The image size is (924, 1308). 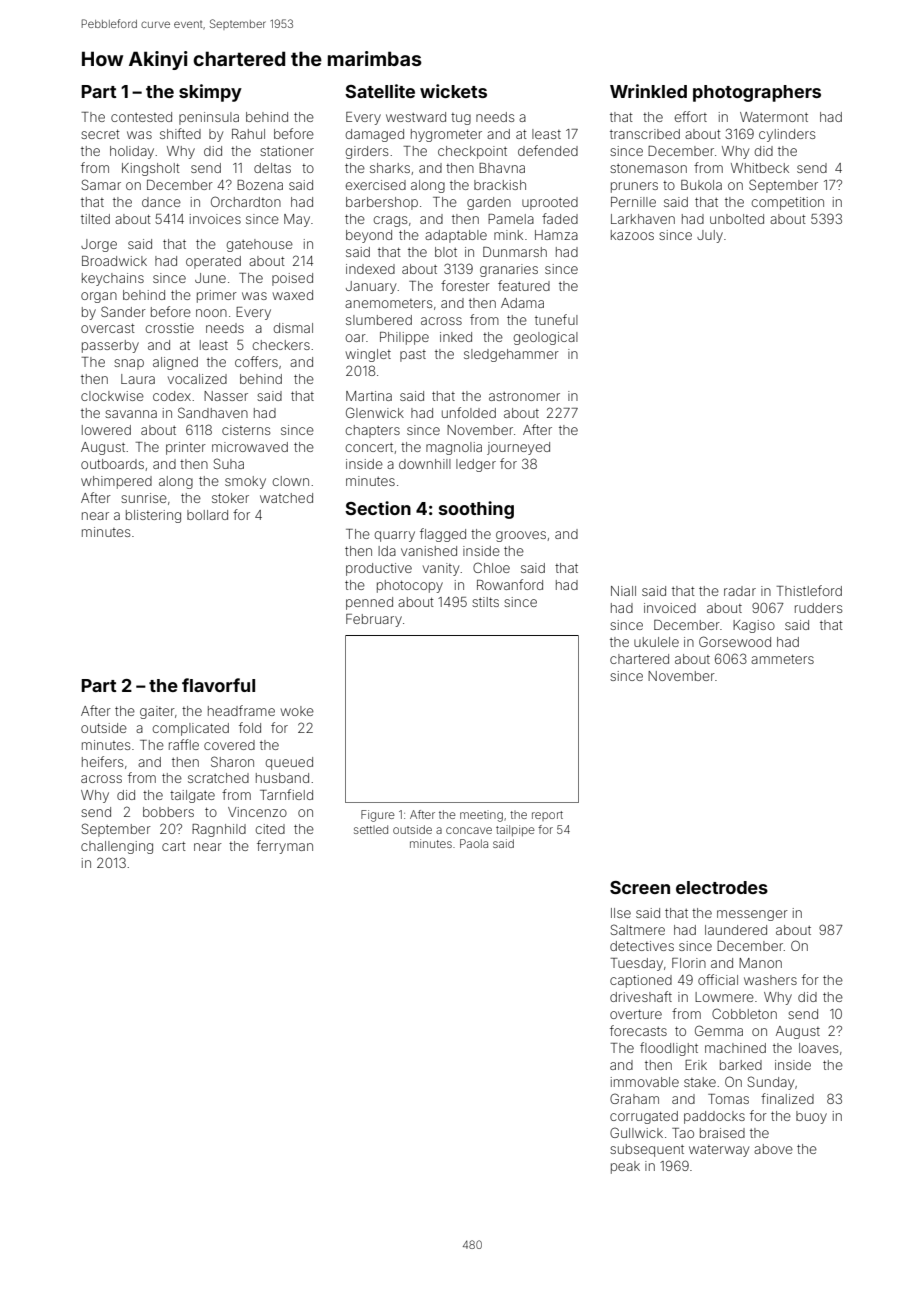 I want to click on July, so click(x=710, y=236).
